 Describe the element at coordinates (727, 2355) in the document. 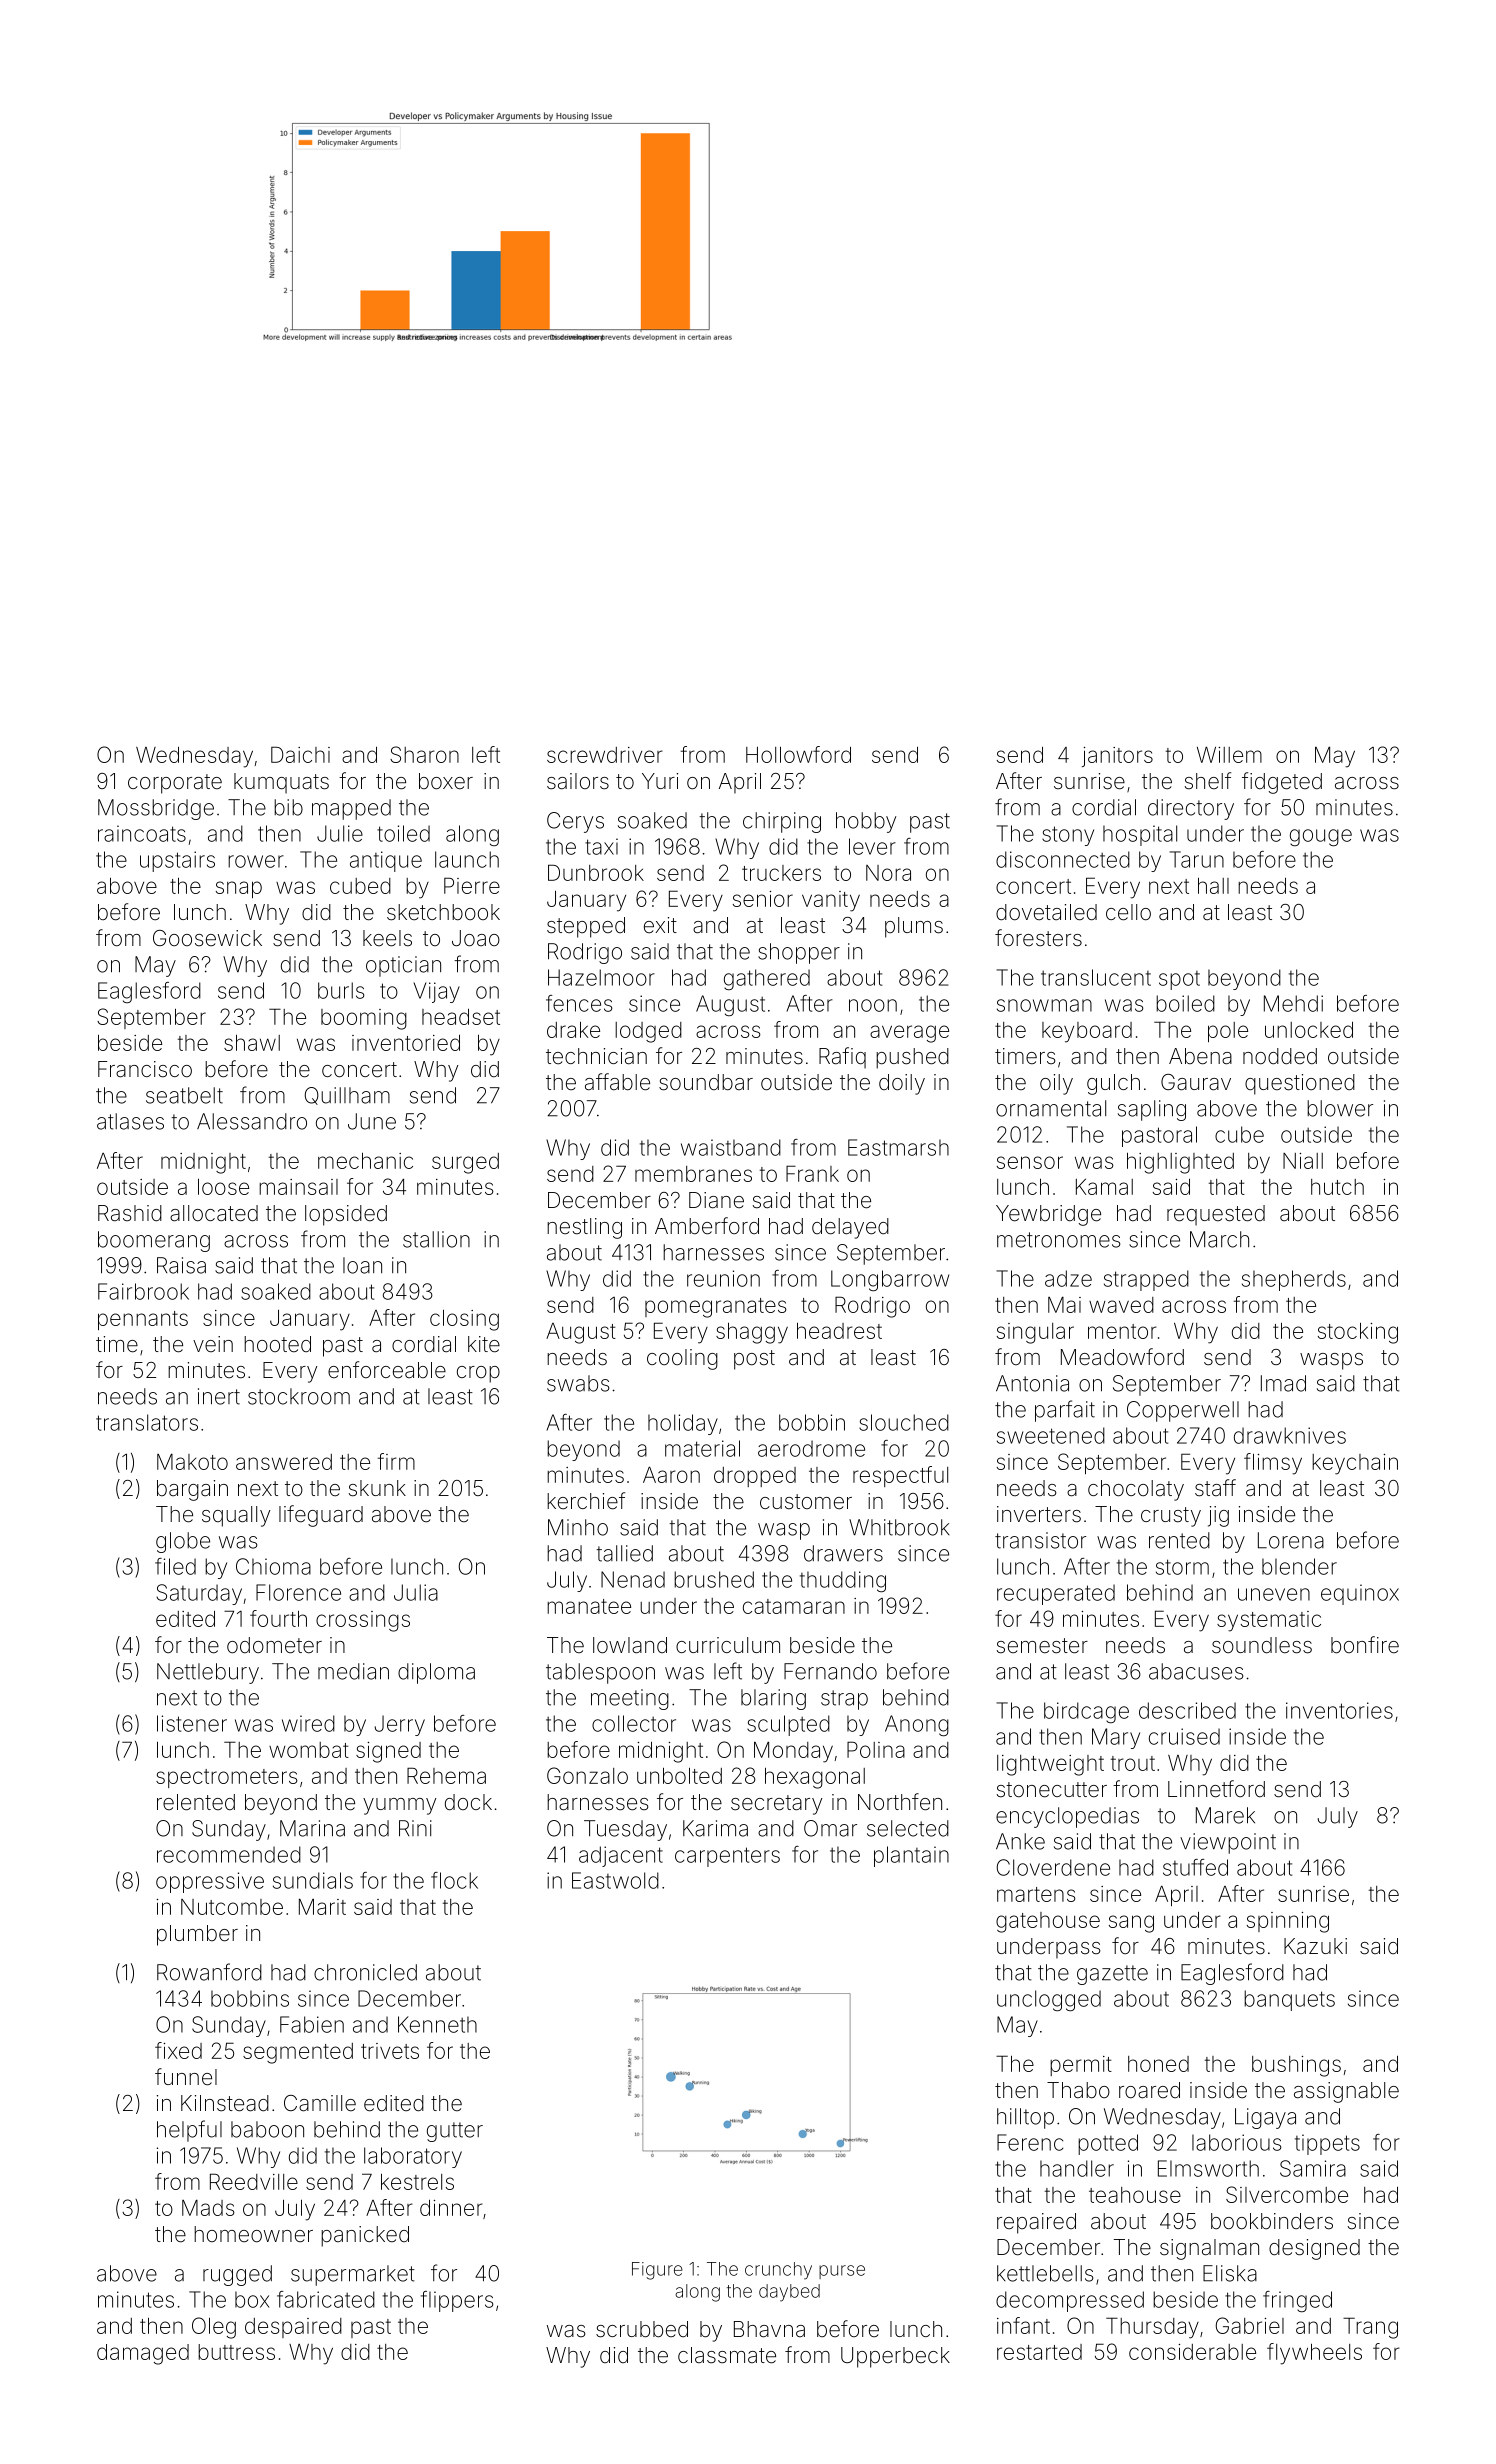

I see `classmate` at that location.
